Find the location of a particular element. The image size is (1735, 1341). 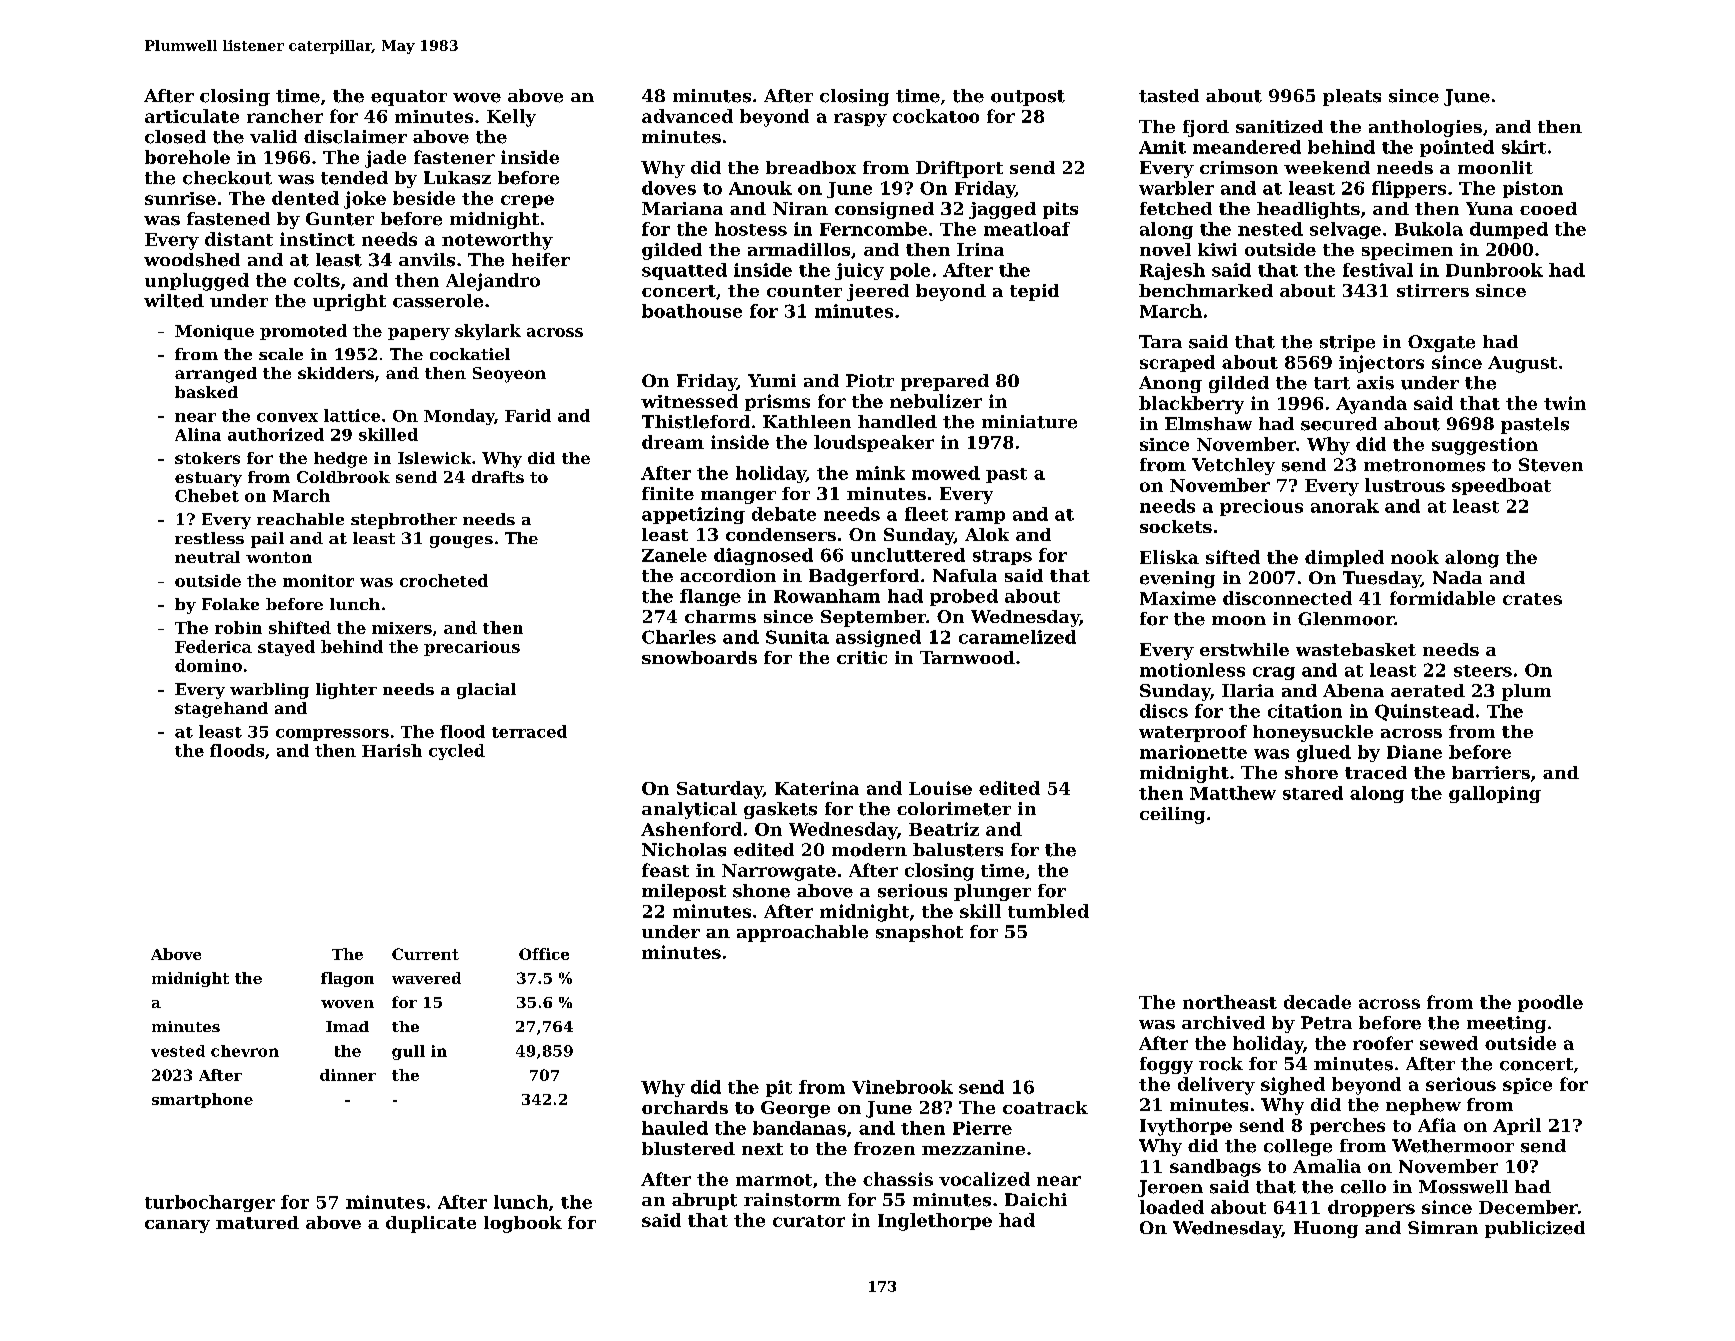

Mariana is located at coordinates (682, 208).
